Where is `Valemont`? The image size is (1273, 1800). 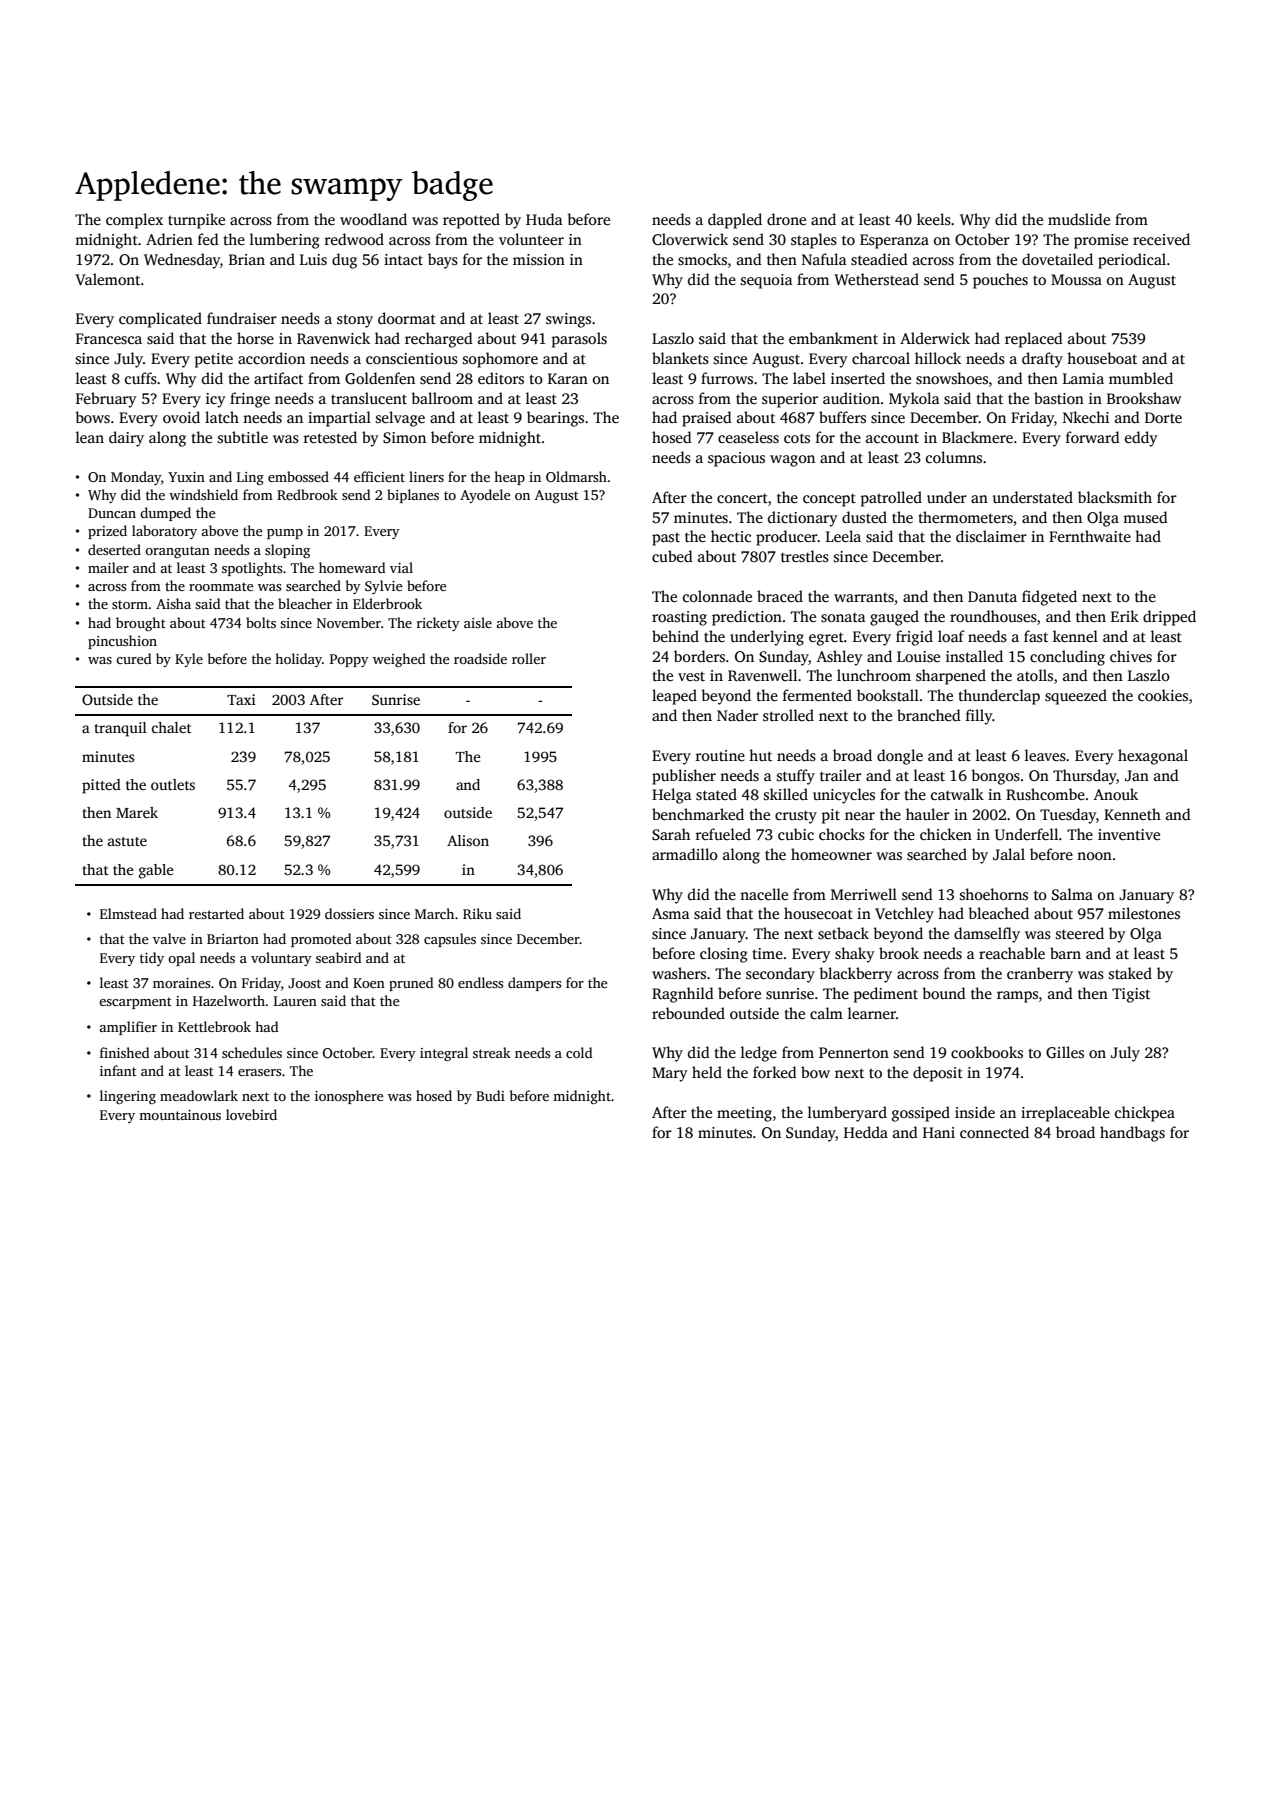 Valemont is located at coordinates (107, 279).
